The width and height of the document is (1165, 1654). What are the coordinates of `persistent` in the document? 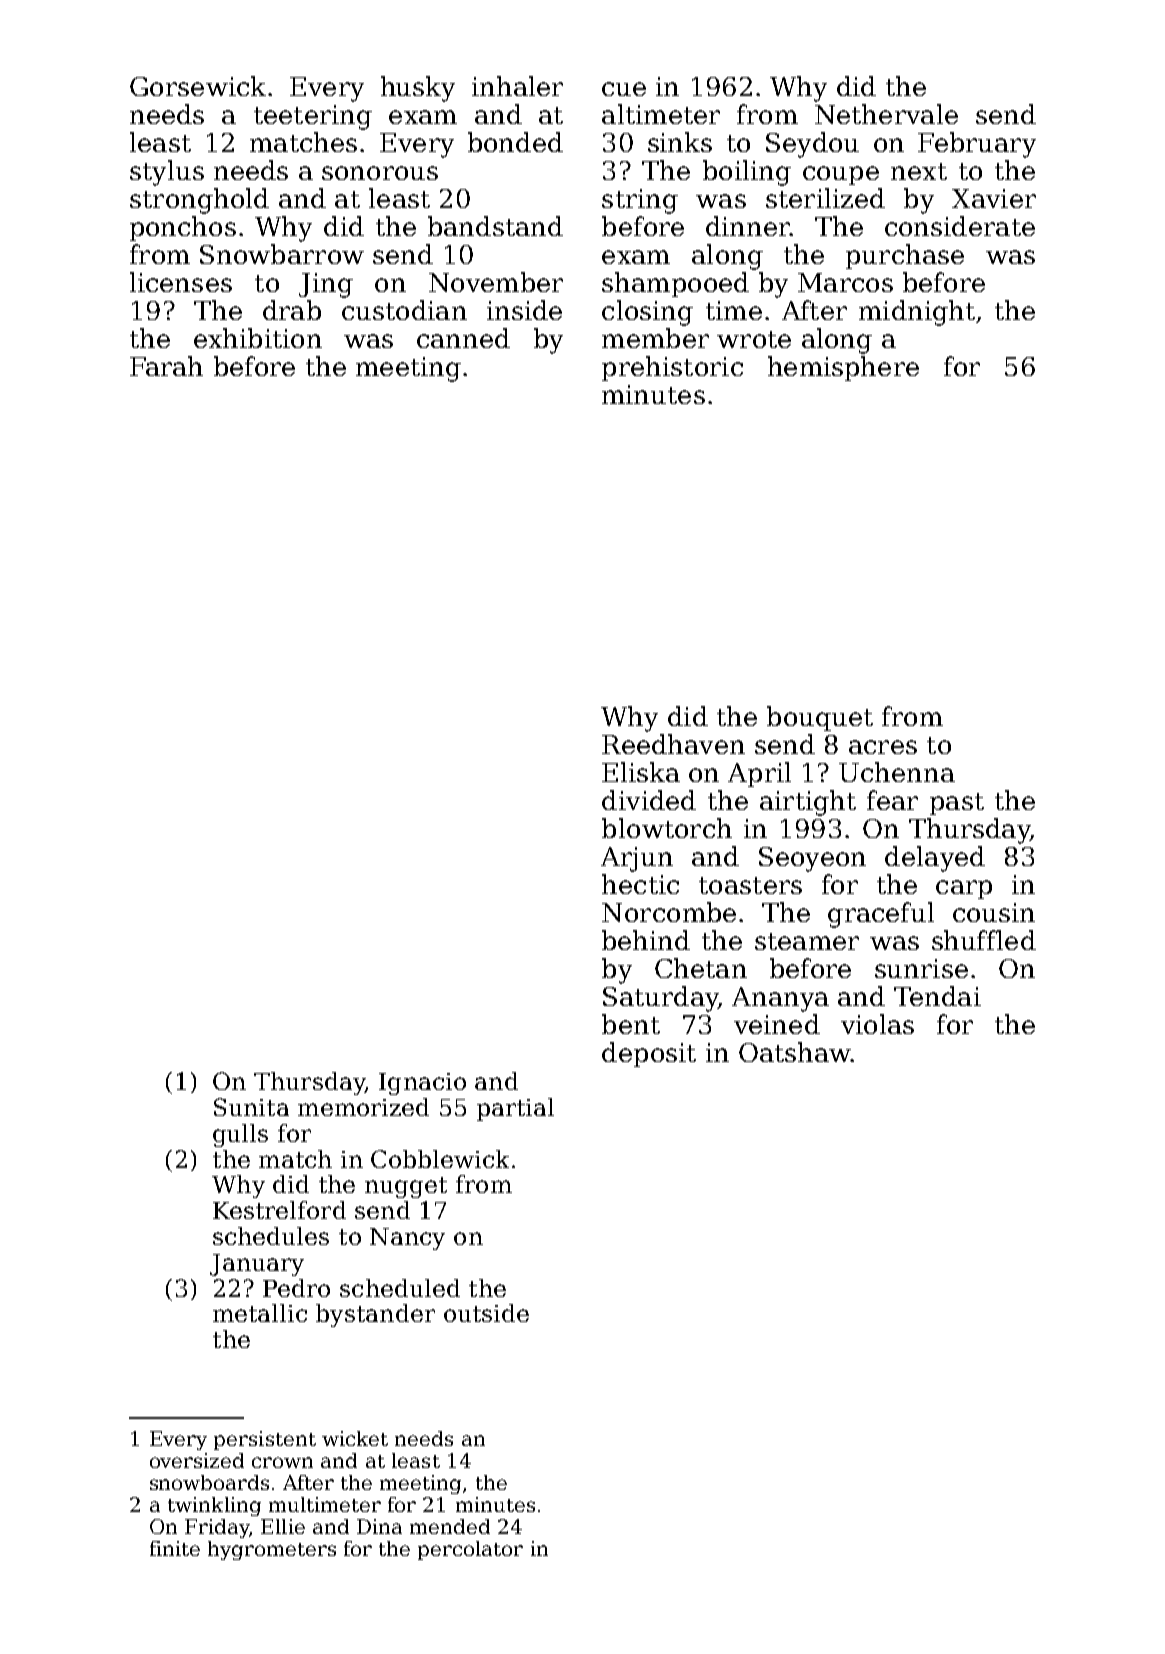 It's located at (265, 1440).
